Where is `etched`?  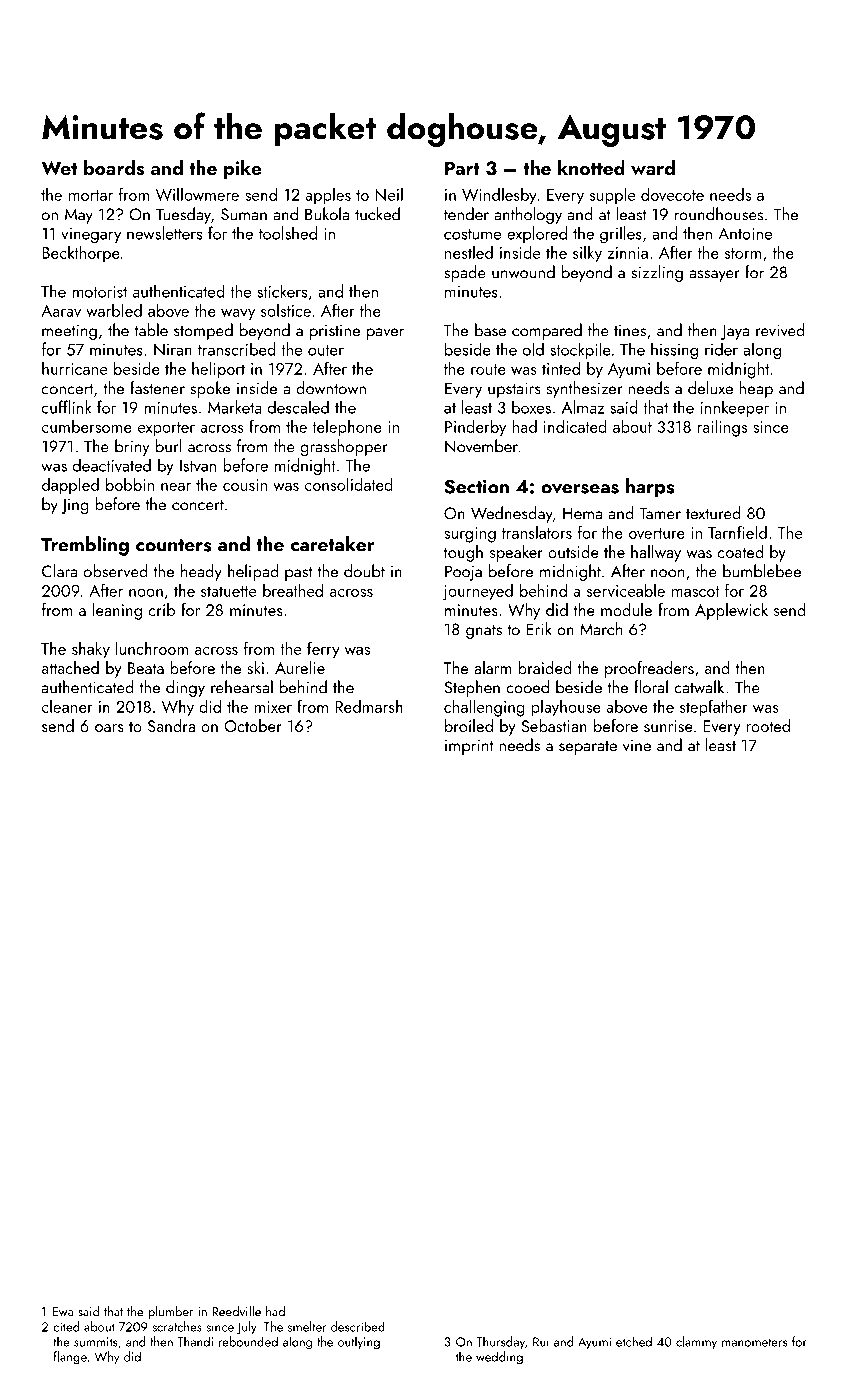
etched is located at coordinates (634, 1341).
